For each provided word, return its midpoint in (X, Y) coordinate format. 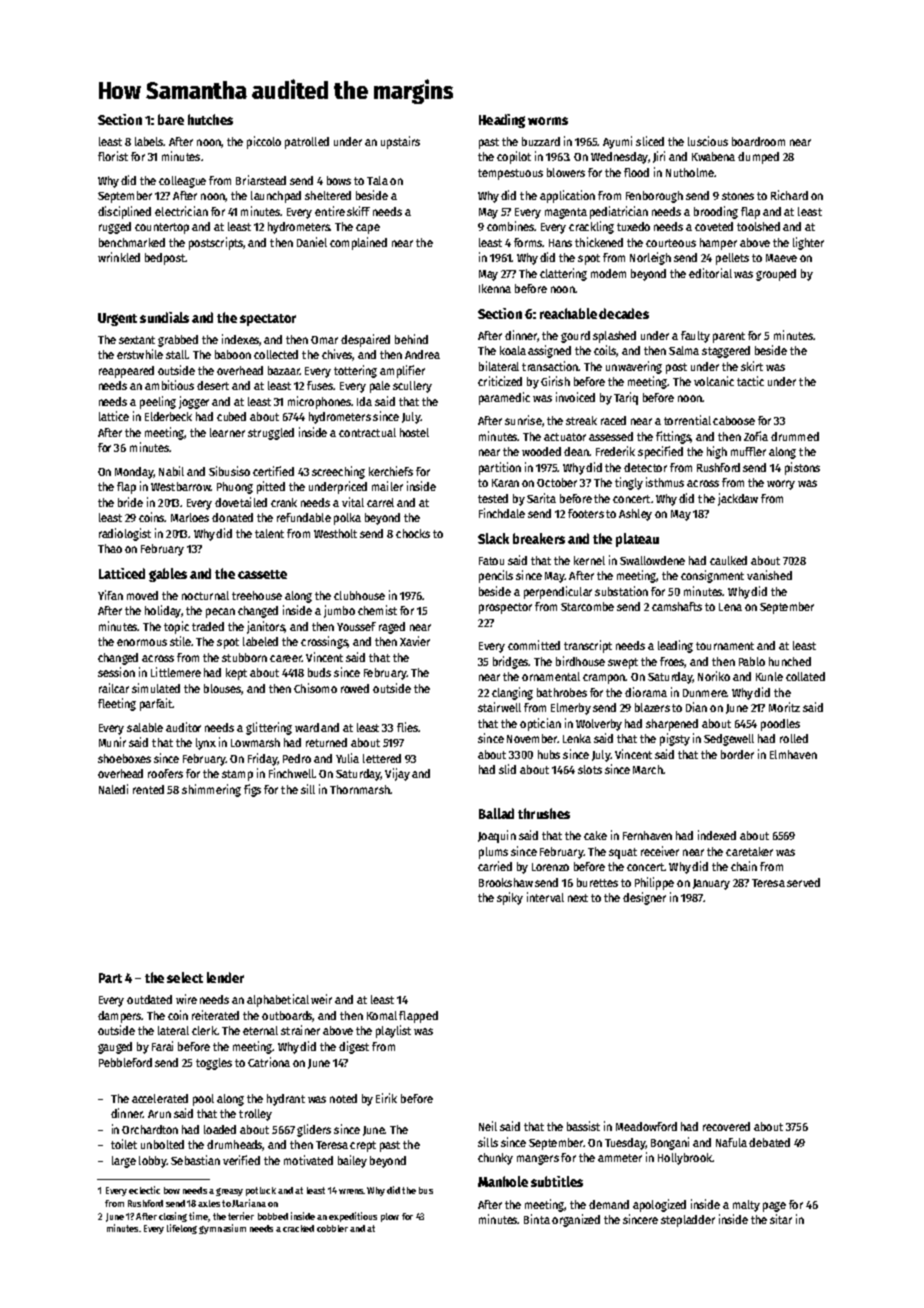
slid (507, 769)
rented (148, 789)
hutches (210, 119)
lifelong (182, 1229)
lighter (808, 243)
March (648, 769)
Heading (502, 121)
